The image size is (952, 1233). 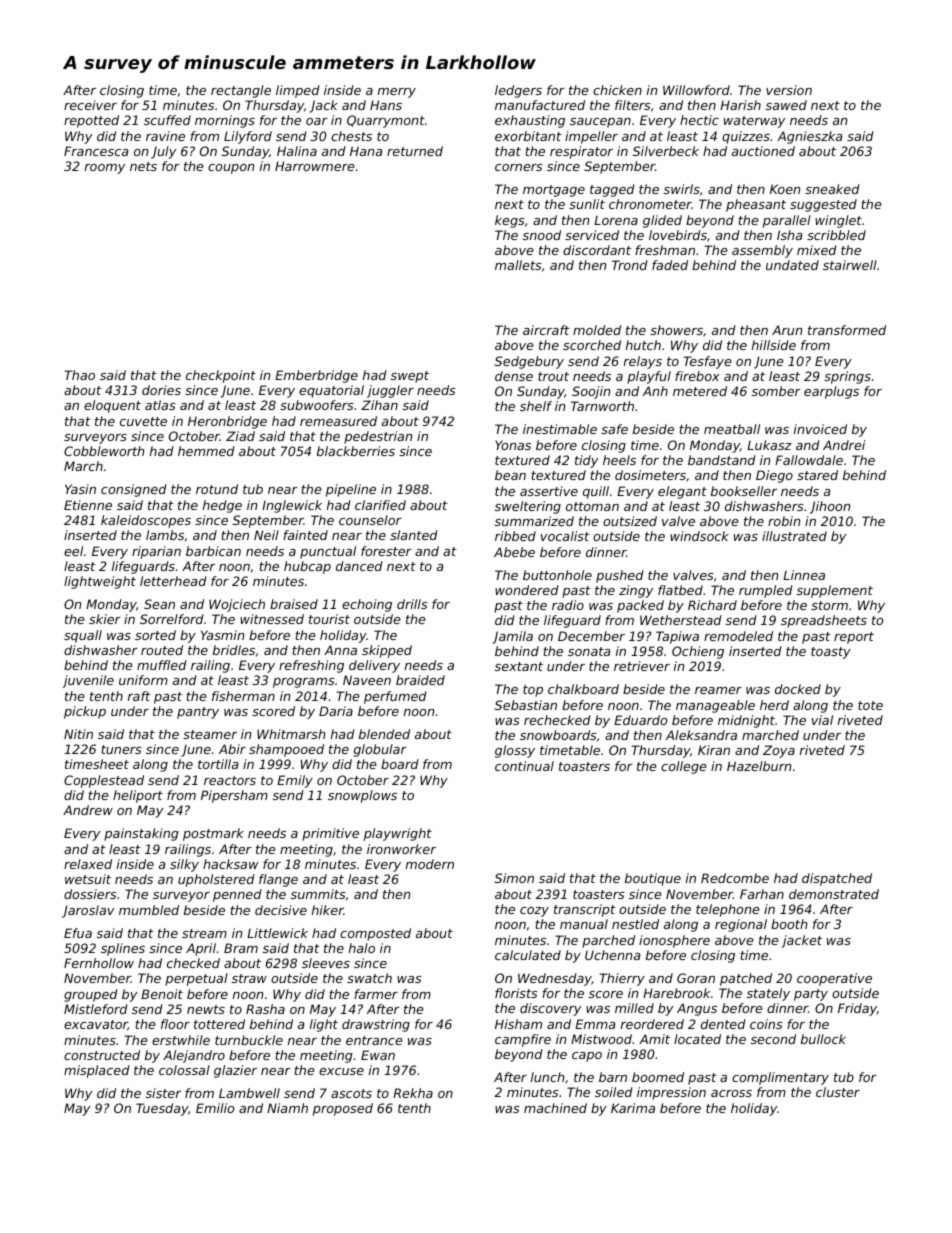 What do you see at coordinates (234, 650) in the page?
I see `bridles` at bounding box center [234, 650].
